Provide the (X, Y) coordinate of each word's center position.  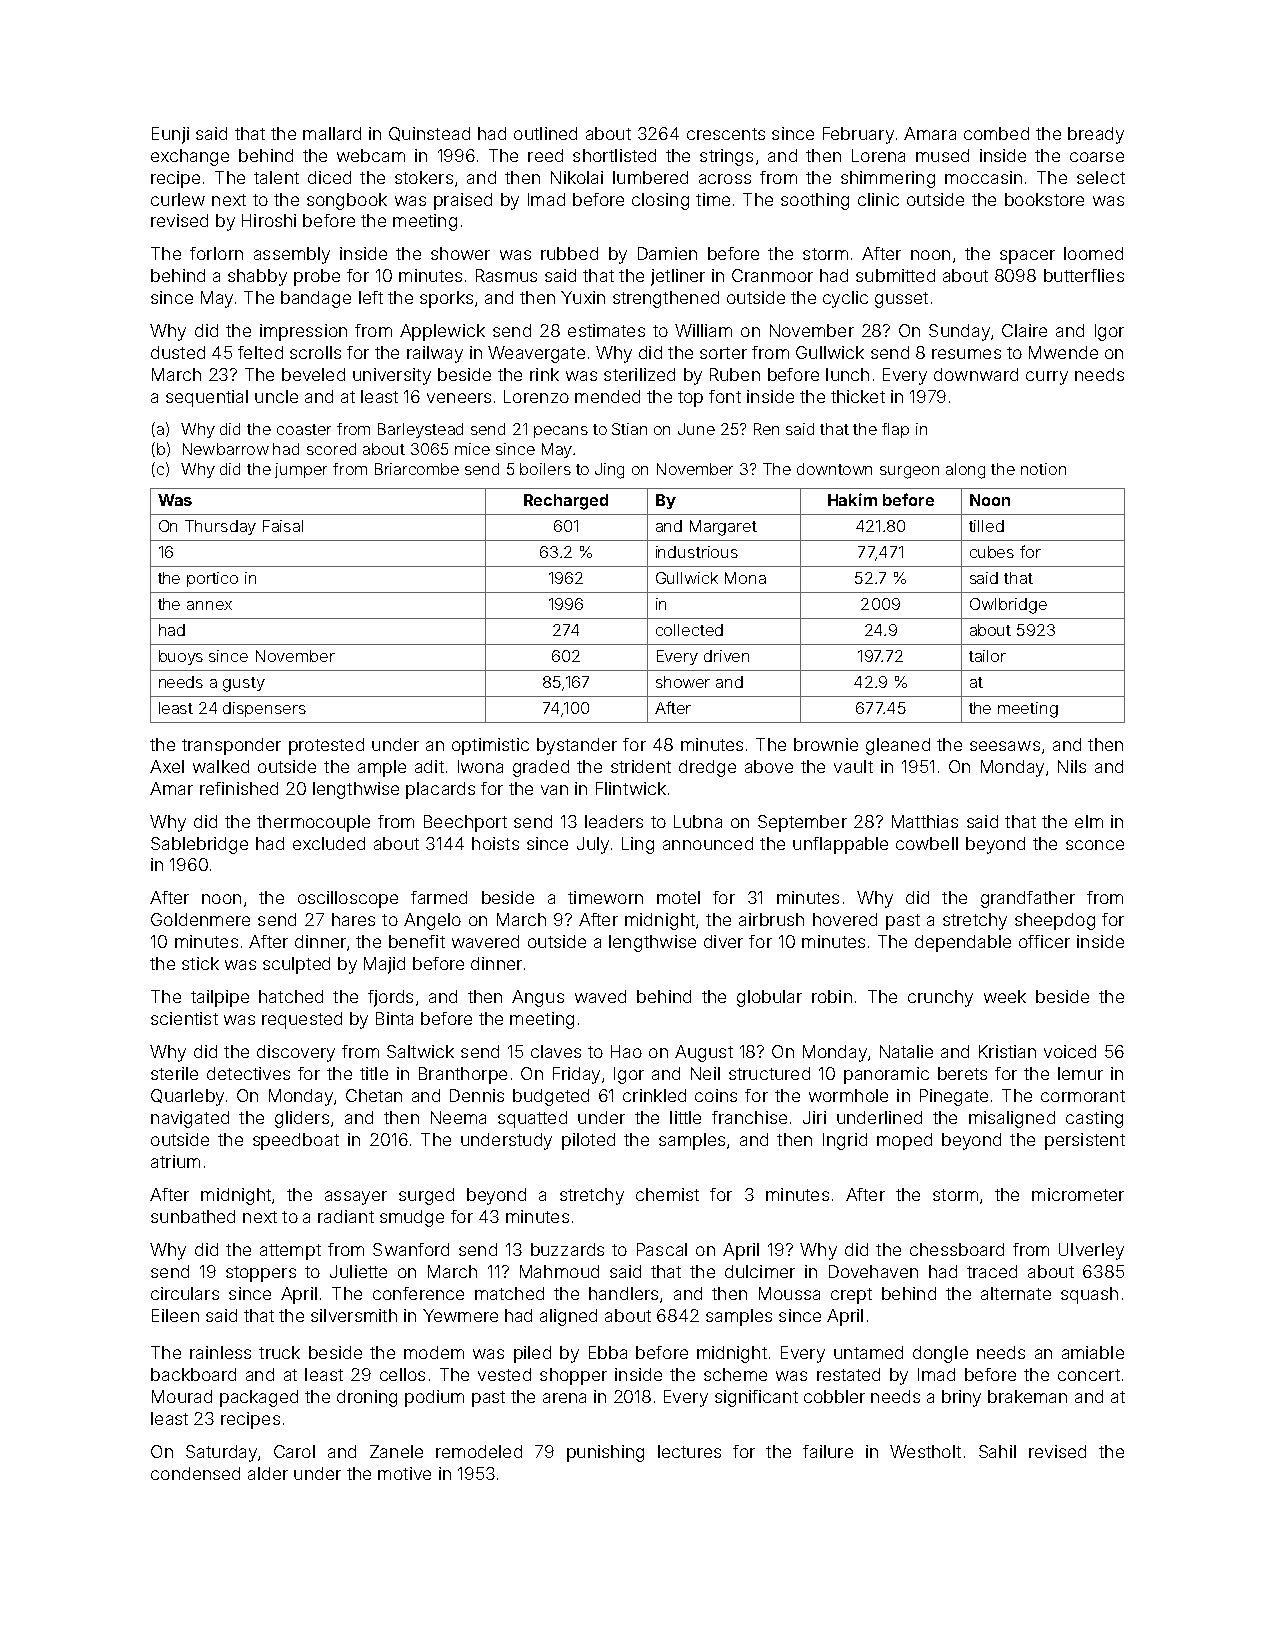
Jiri (814, 1117)
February (858, 135)
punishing (605, 1453)
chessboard (957, 1249)
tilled (986, 526)
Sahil (997, 1451)
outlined (545, 133)
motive (404, 1473)
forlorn (216, 253)
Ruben (735, 374)
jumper (301, 470)
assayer (356, 1198)
